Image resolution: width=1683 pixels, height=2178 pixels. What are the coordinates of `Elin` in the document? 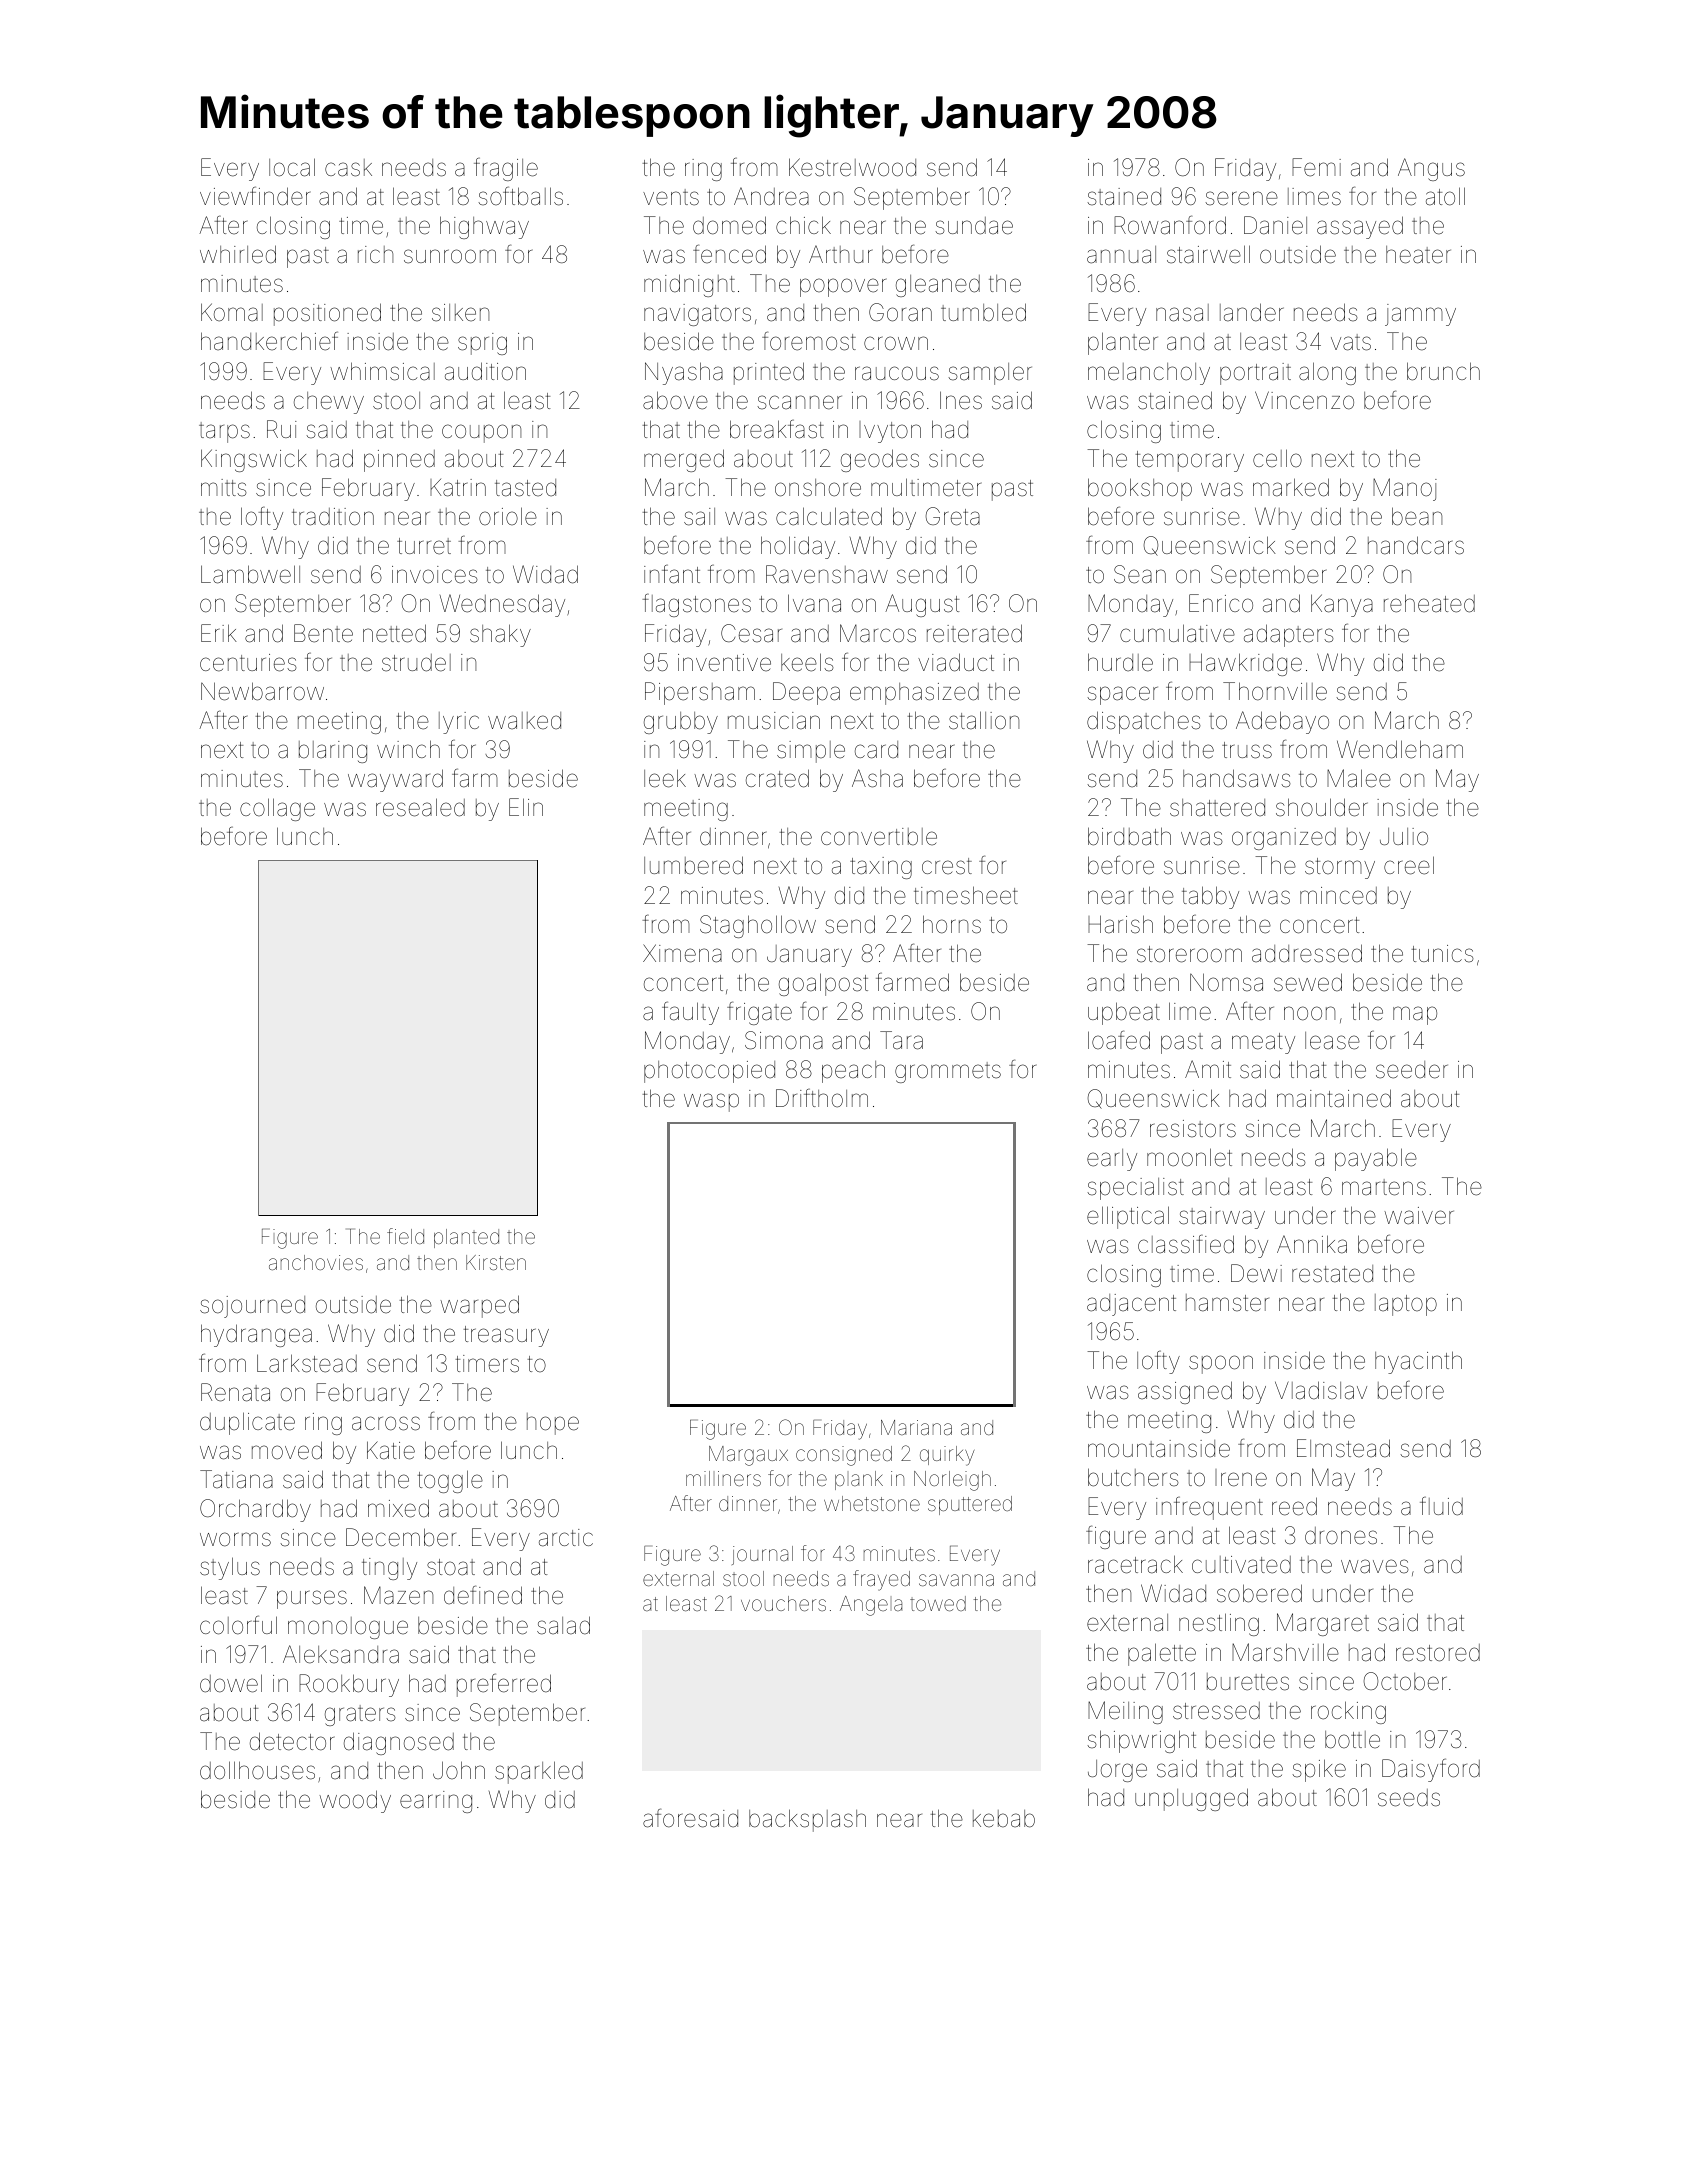 It's located at (526, 807).
